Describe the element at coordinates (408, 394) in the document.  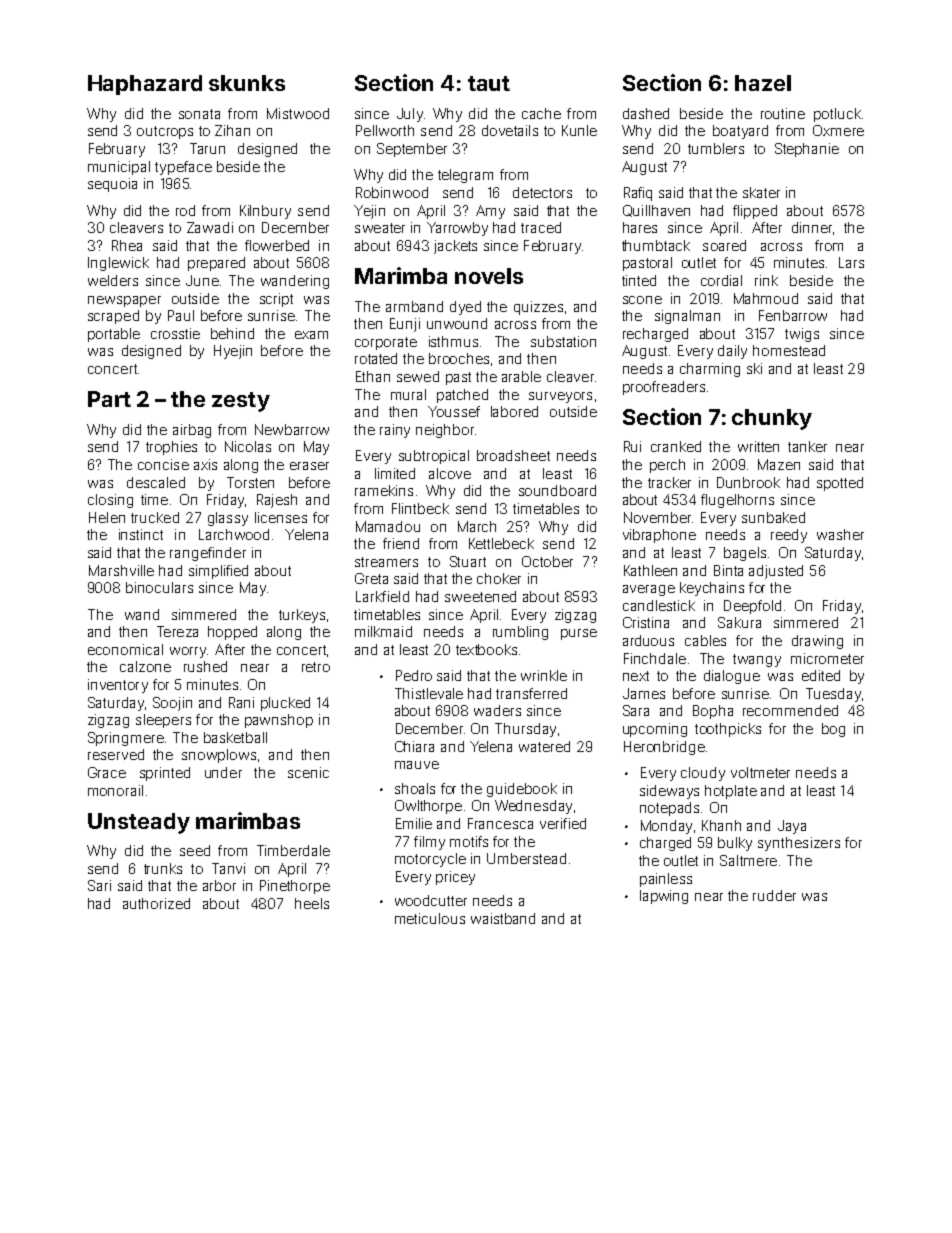
I see `mural` at that location.
